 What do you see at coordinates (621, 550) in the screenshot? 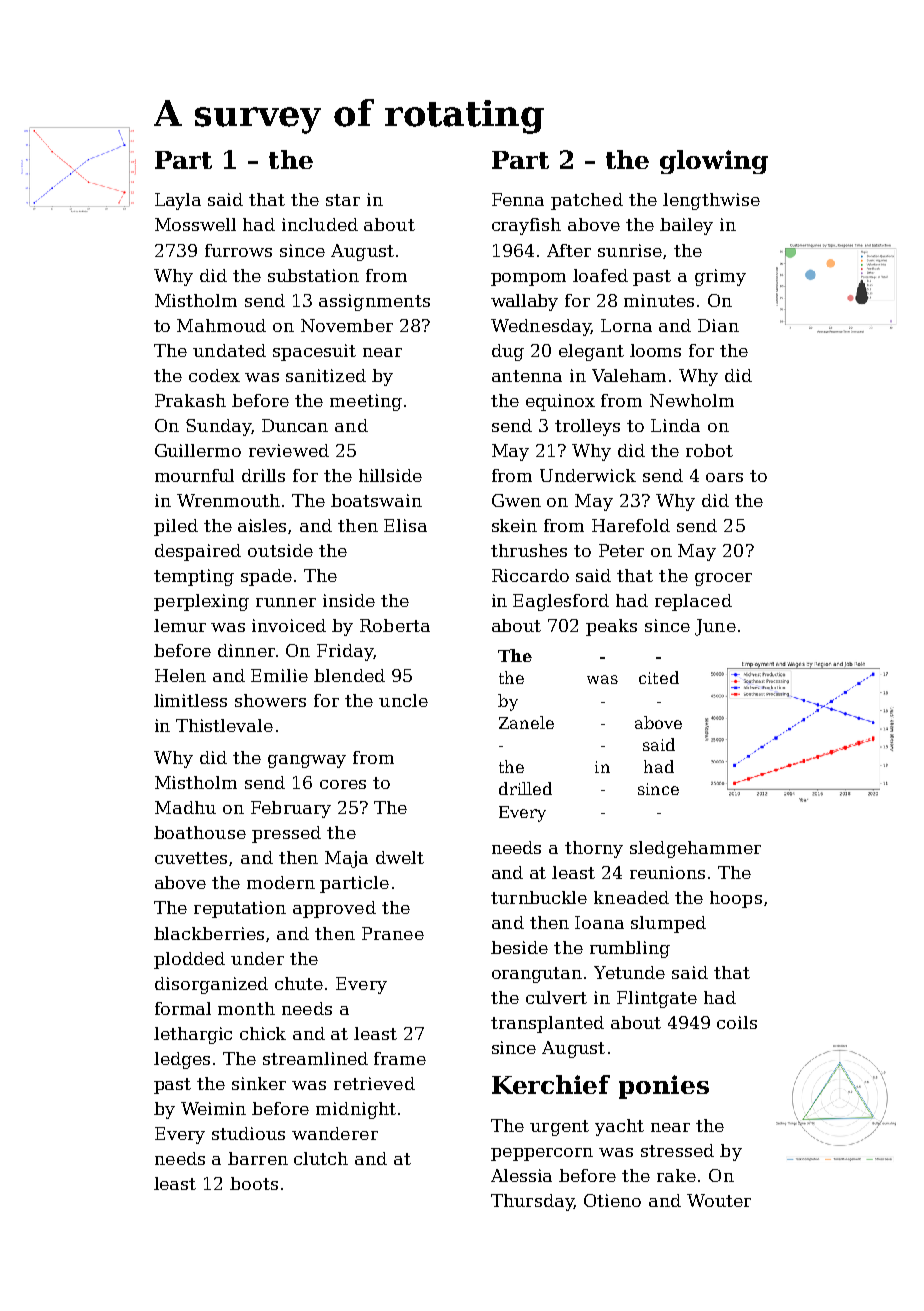
I see `Peter` at bounding box center [621, 550].
